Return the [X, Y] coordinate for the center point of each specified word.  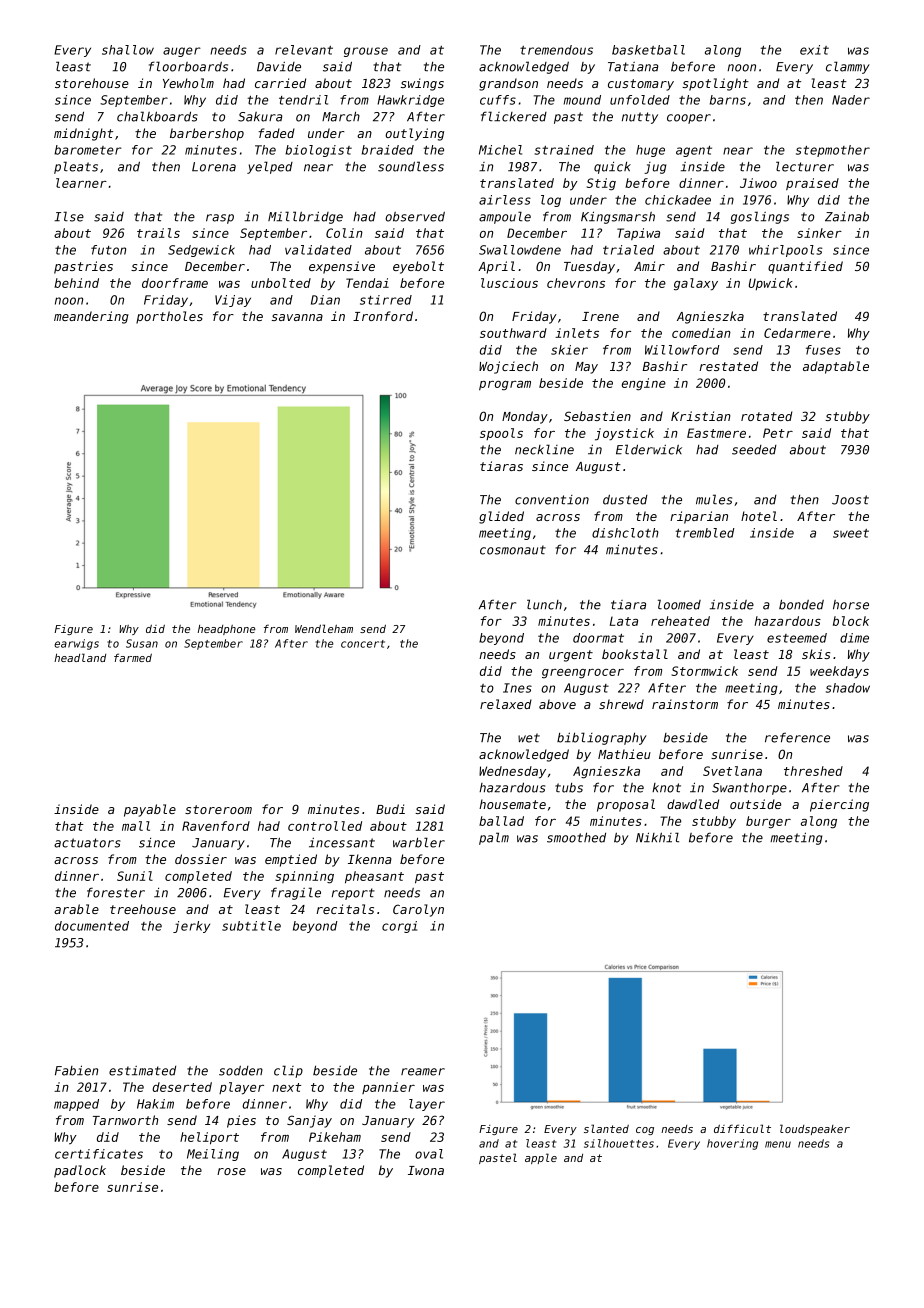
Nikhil [657, 837]
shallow [128, 50]
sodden [241, 1071]
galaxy [696, 284]
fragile [296, 893]
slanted [606, 1128]
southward [513, 333]
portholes [169, 317]
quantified [805, 267]
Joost [850, 500]
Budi [390, 809]
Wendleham [324, 628]
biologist [318, 151]
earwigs [76, 644]
